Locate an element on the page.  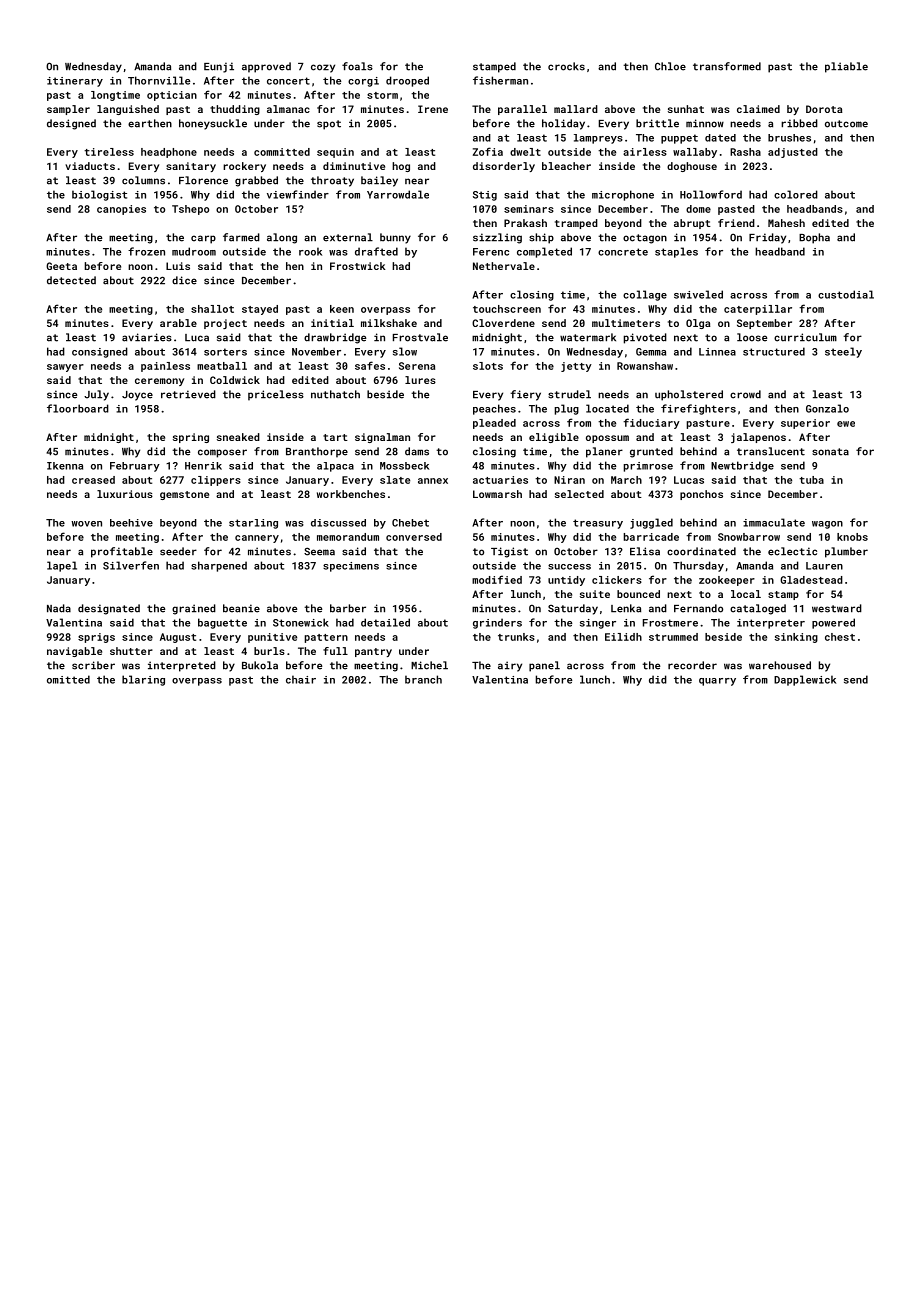
transformed is located at coordinates (727, 66).
